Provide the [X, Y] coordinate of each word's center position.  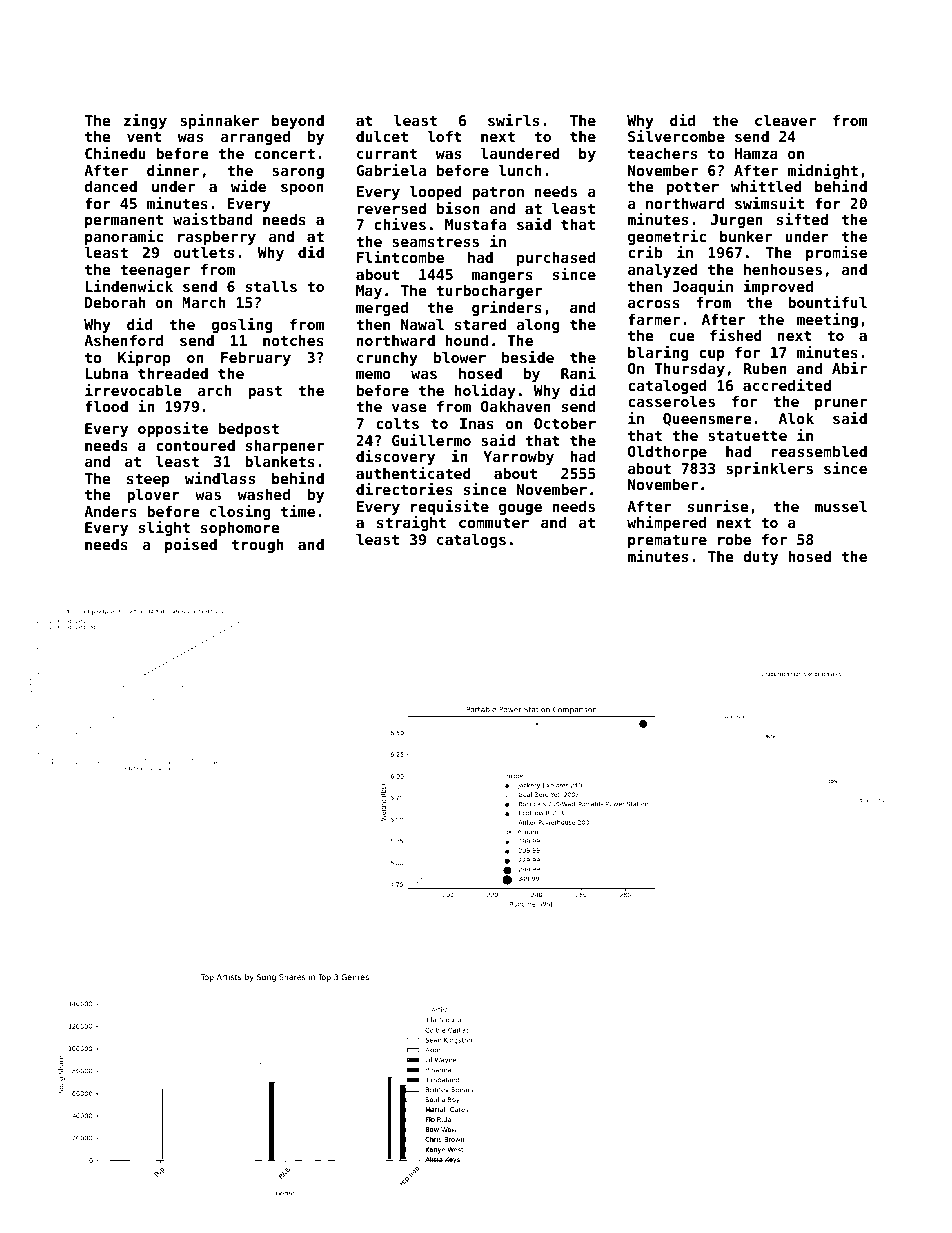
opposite [173, 429]
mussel [841, 506]
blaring [658, 353]
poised [191, 545]
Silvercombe [676, 136]
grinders [507, 308]
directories [404, 489]
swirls [513, 120]
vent [144, 136]
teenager [155, 271]
